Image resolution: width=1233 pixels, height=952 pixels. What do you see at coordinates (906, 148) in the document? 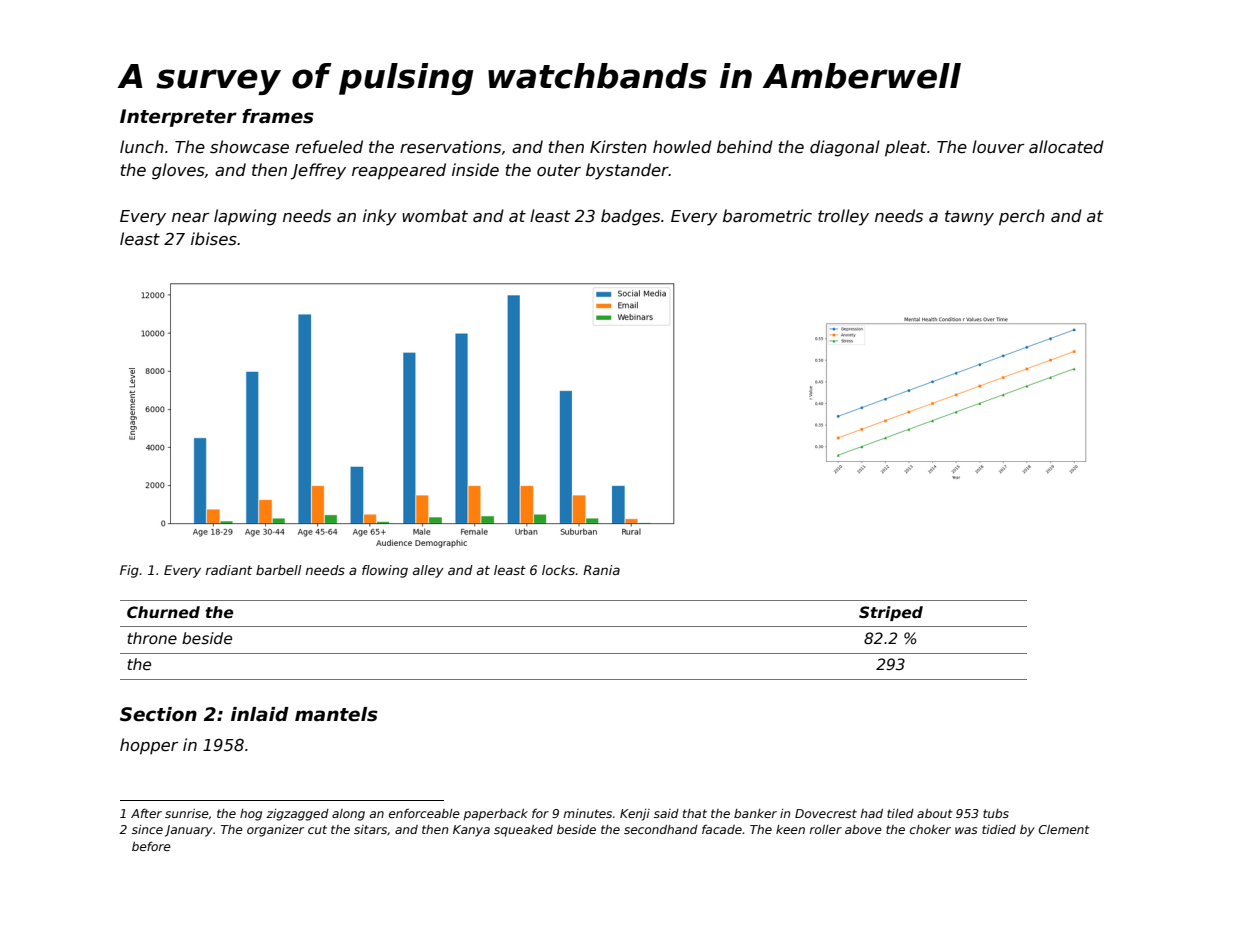
I see `pleat` at bounding box center [906, 148].
